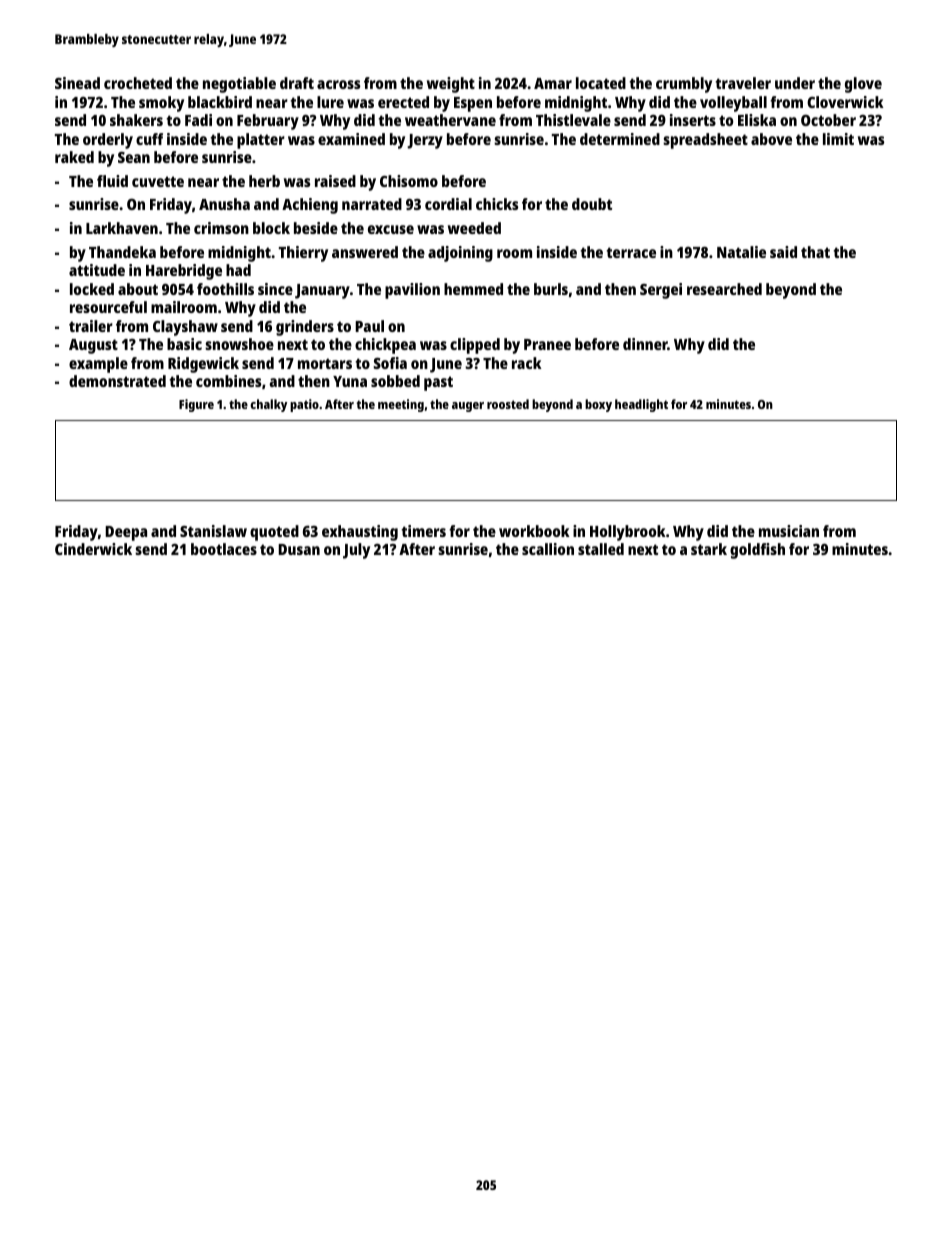  I want to click on boxy, so click(598, 405).
